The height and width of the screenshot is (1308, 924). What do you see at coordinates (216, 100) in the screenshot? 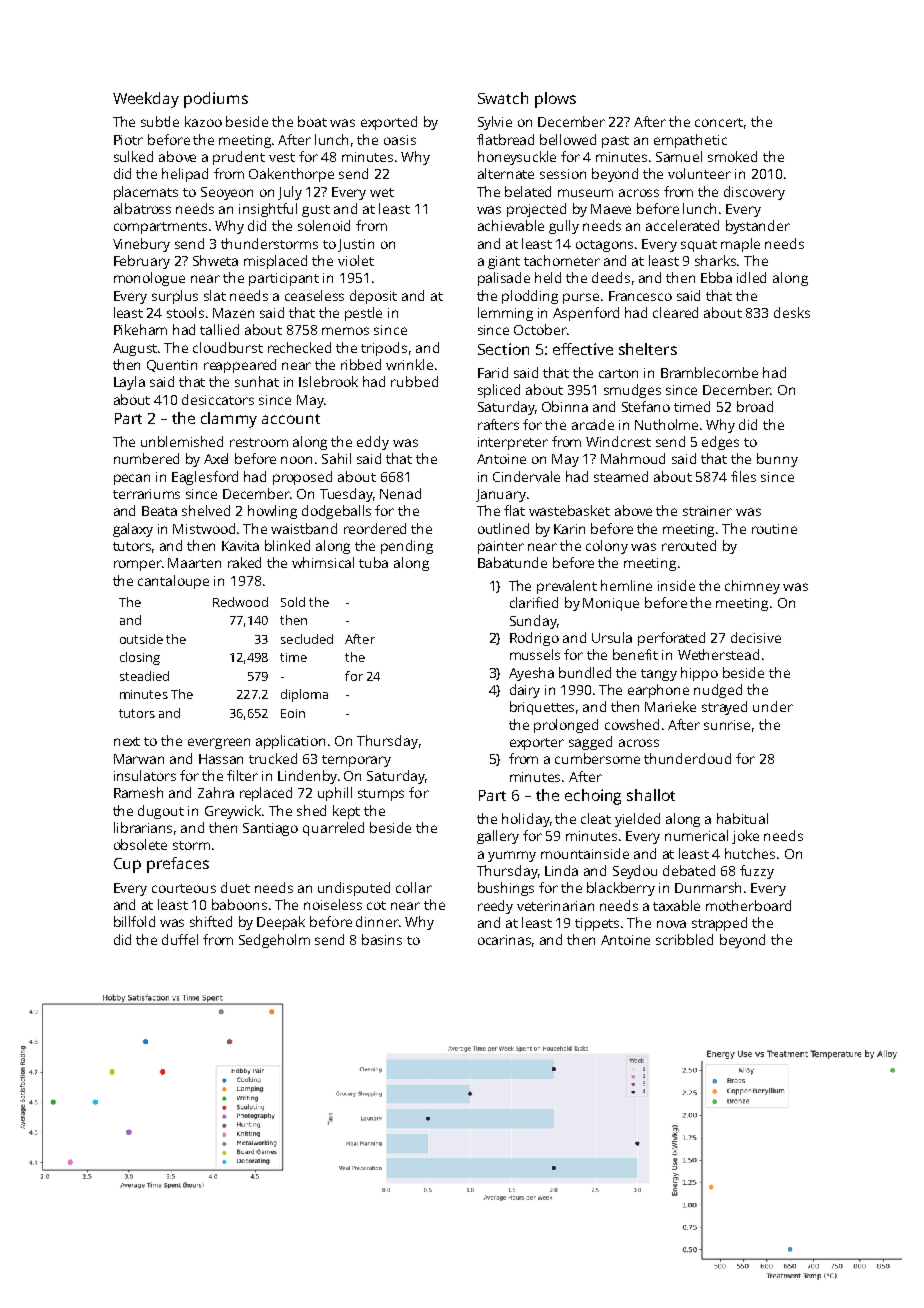
I see `podiums` at bounding box center [216, 100].
